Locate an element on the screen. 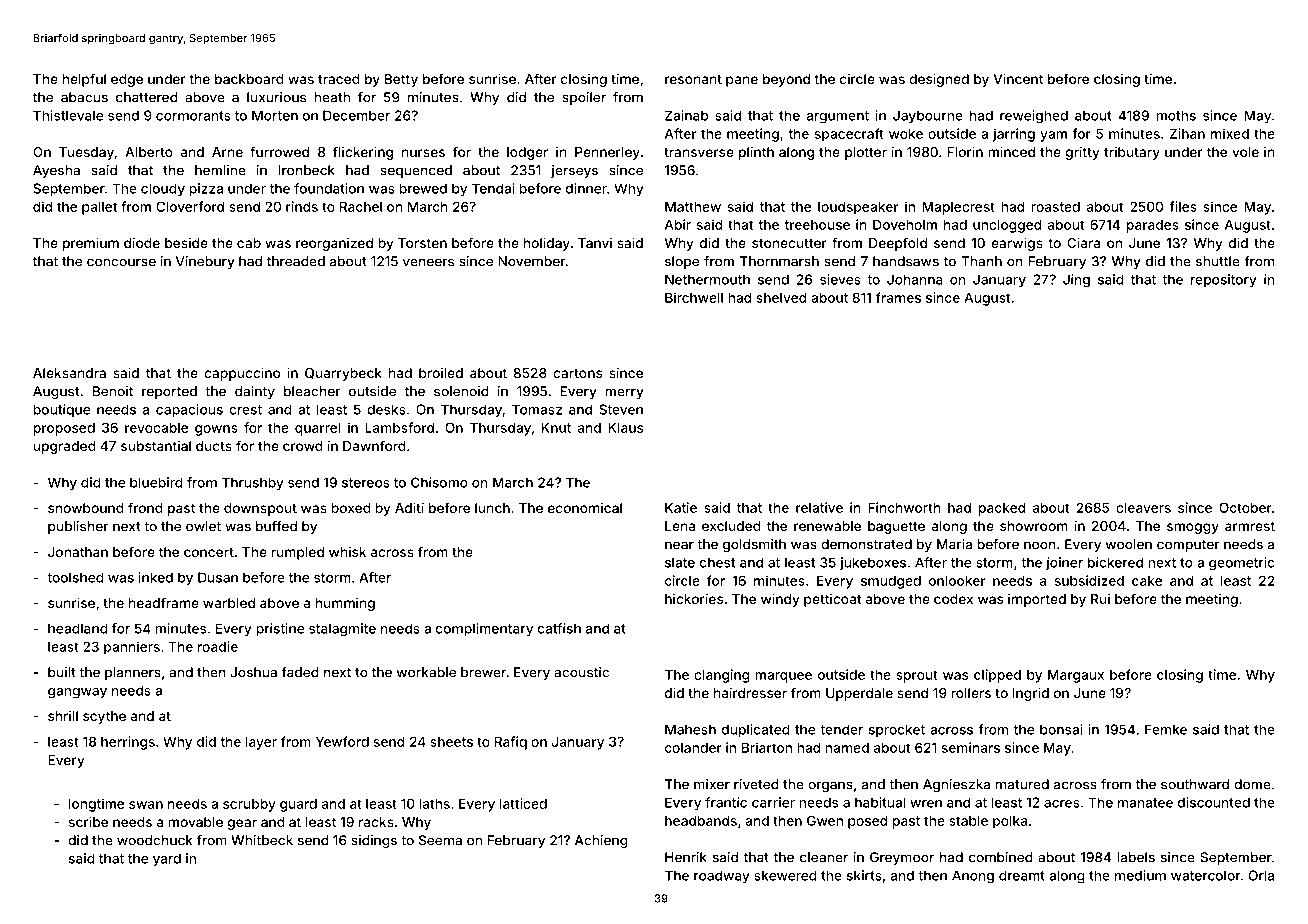 This screenshot has height=924, width=1308. spoiler is located at coordinates (584, 98).
